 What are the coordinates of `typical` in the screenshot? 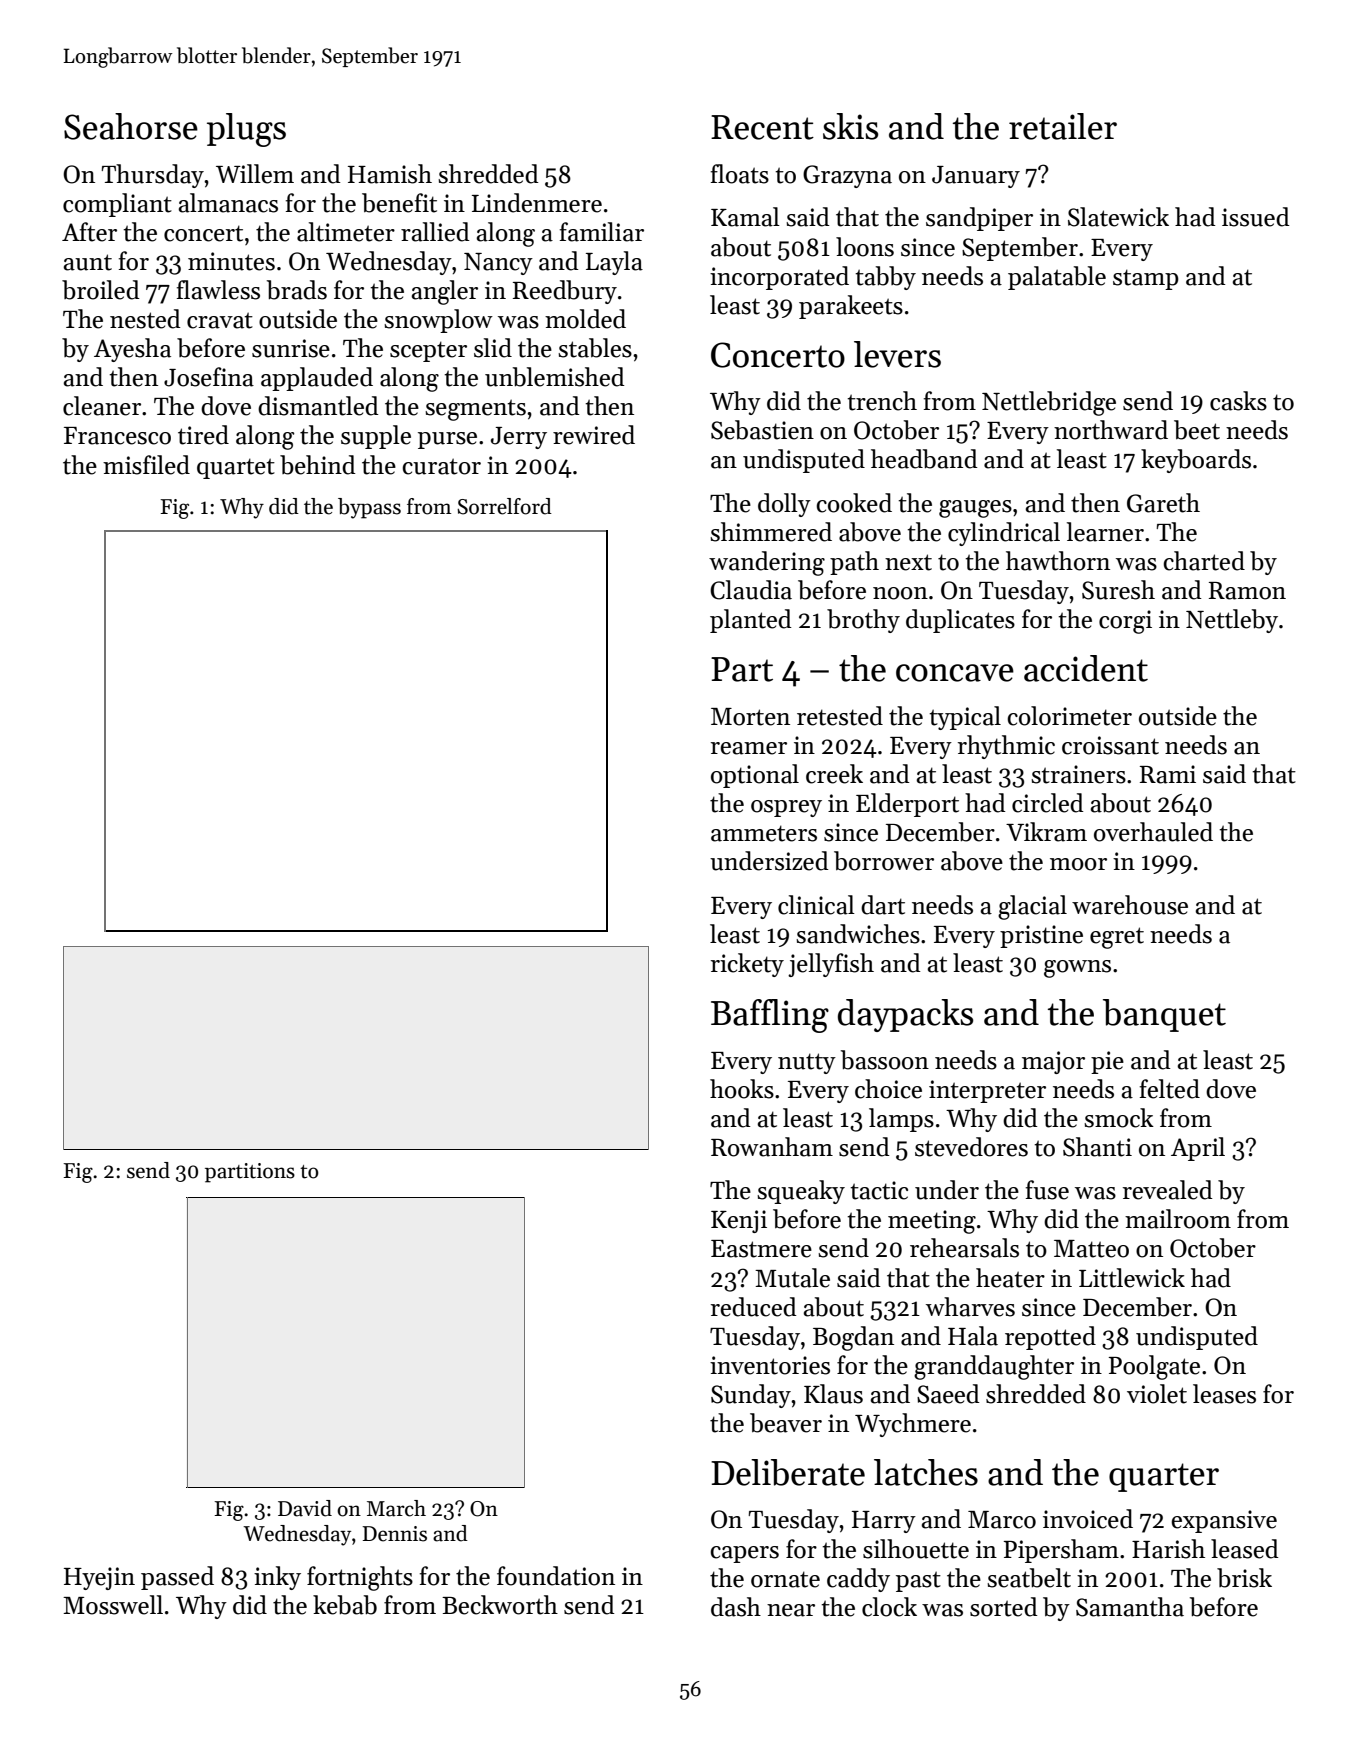 It's located at (965, 718).
